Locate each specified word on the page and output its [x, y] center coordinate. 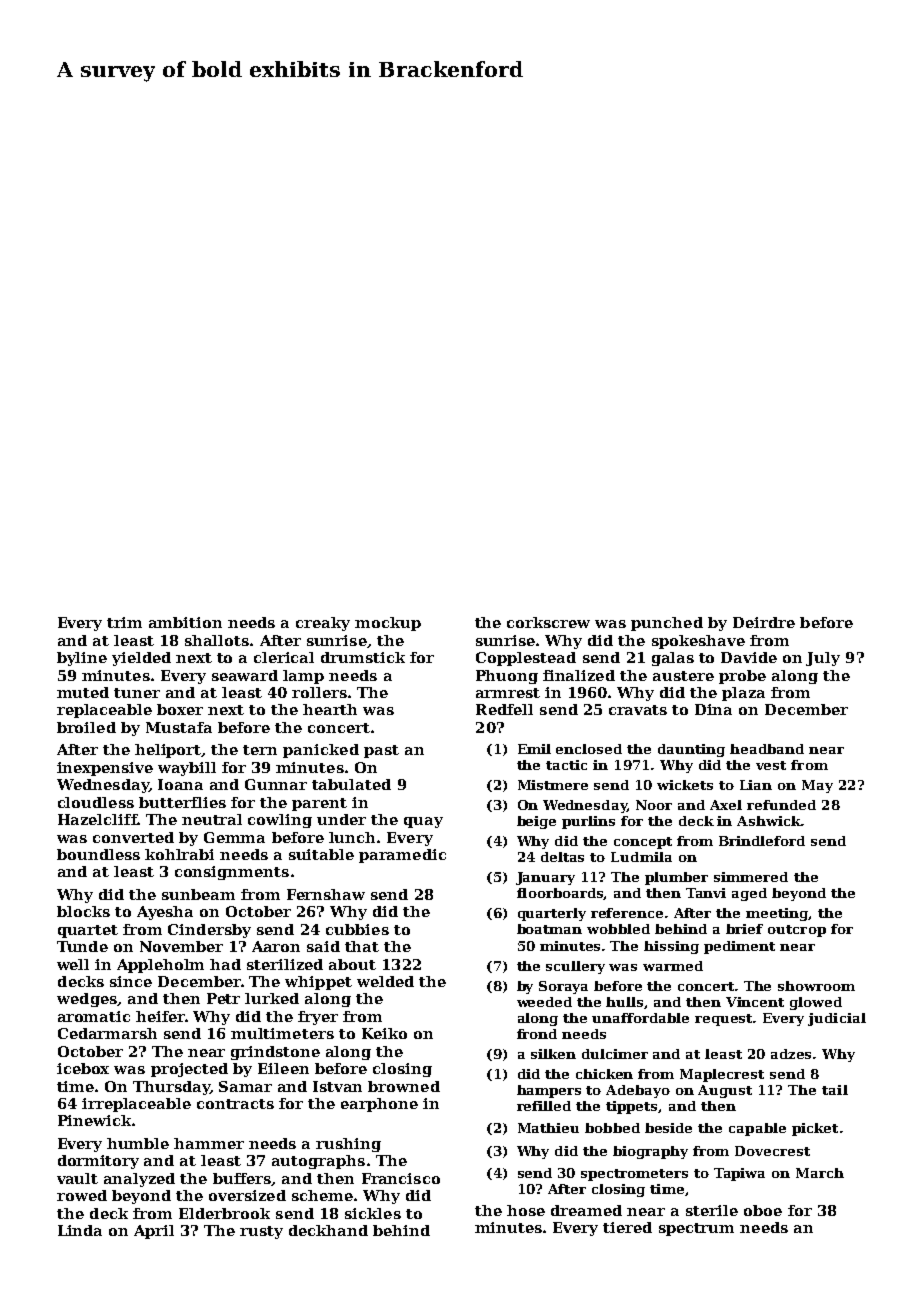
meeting [777, 914]
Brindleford [762, 841]
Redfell [504, 709]
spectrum [696, 1229]
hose [526, 1210]
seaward [245, 675]
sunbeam [198, 894]
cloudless [96, 802]
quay [423, 822]
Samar [245, 1086]
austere [683, 676]
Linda [80, 1230]
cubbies [357, 929]
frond [537, 1034]
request [724, 1020]
